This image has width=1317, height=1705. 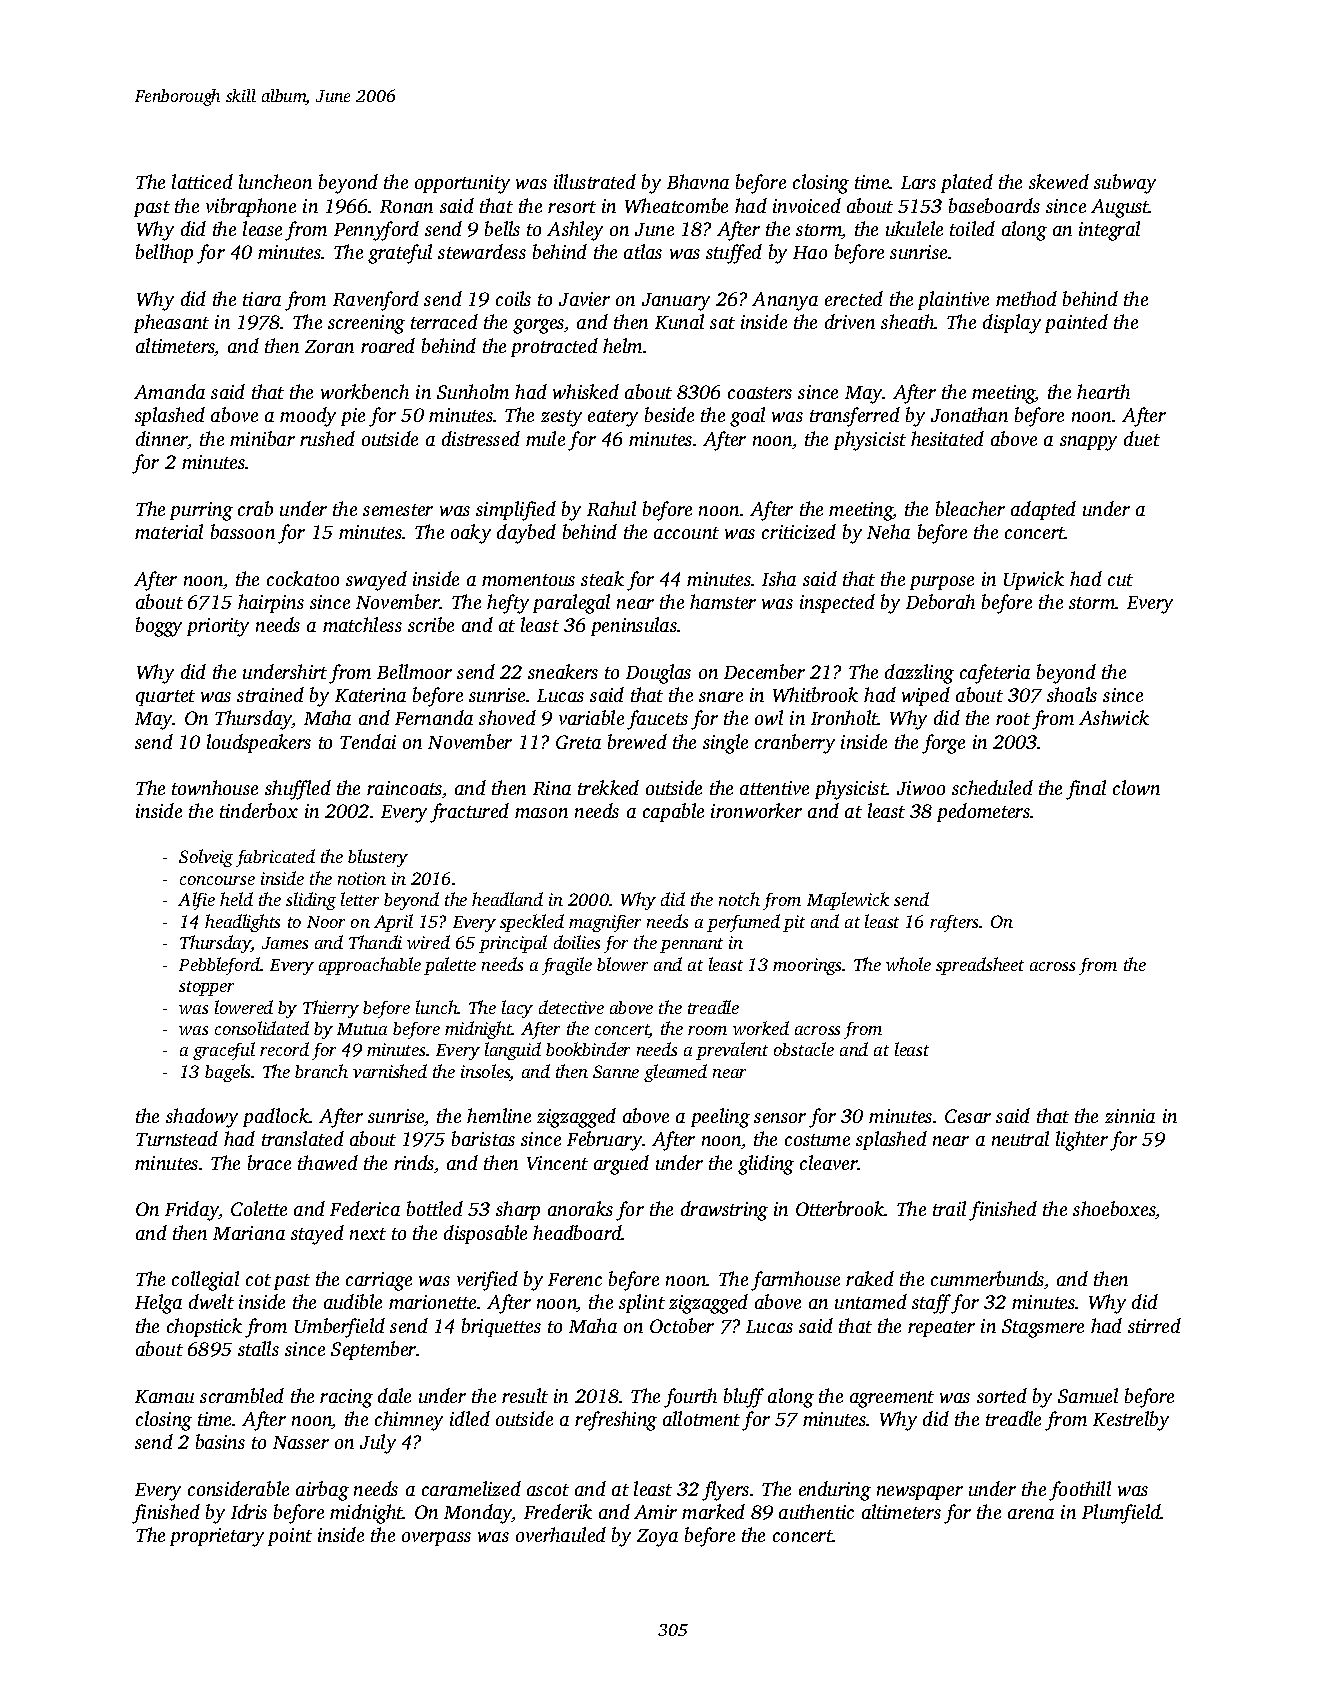 What do you see at coordinates (270, 694) in the image?
I see `strained` at bounding box center [270, 694].
